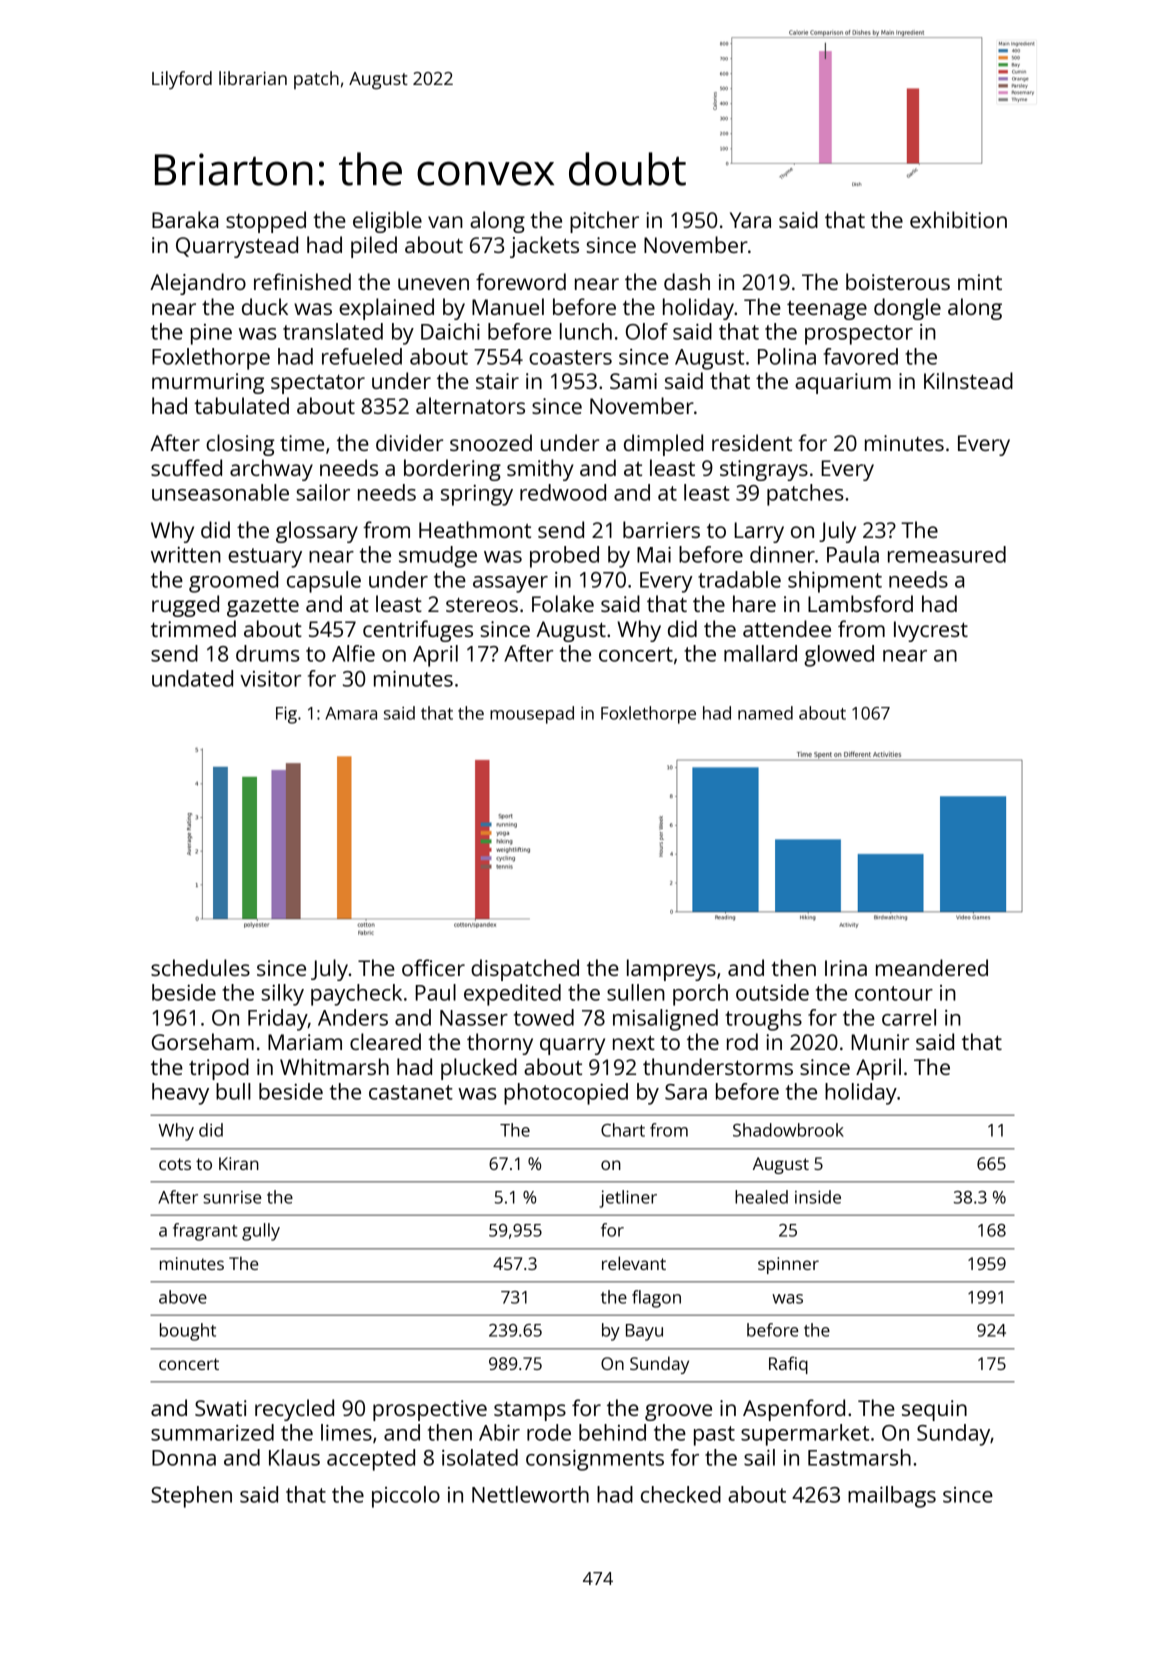 Image resolution: width=1165 pixels, height=1654 pixels. What do you see at coordinates (634, 1263) in the document?
I see `relevant` at bounding box center [634, 1263].
